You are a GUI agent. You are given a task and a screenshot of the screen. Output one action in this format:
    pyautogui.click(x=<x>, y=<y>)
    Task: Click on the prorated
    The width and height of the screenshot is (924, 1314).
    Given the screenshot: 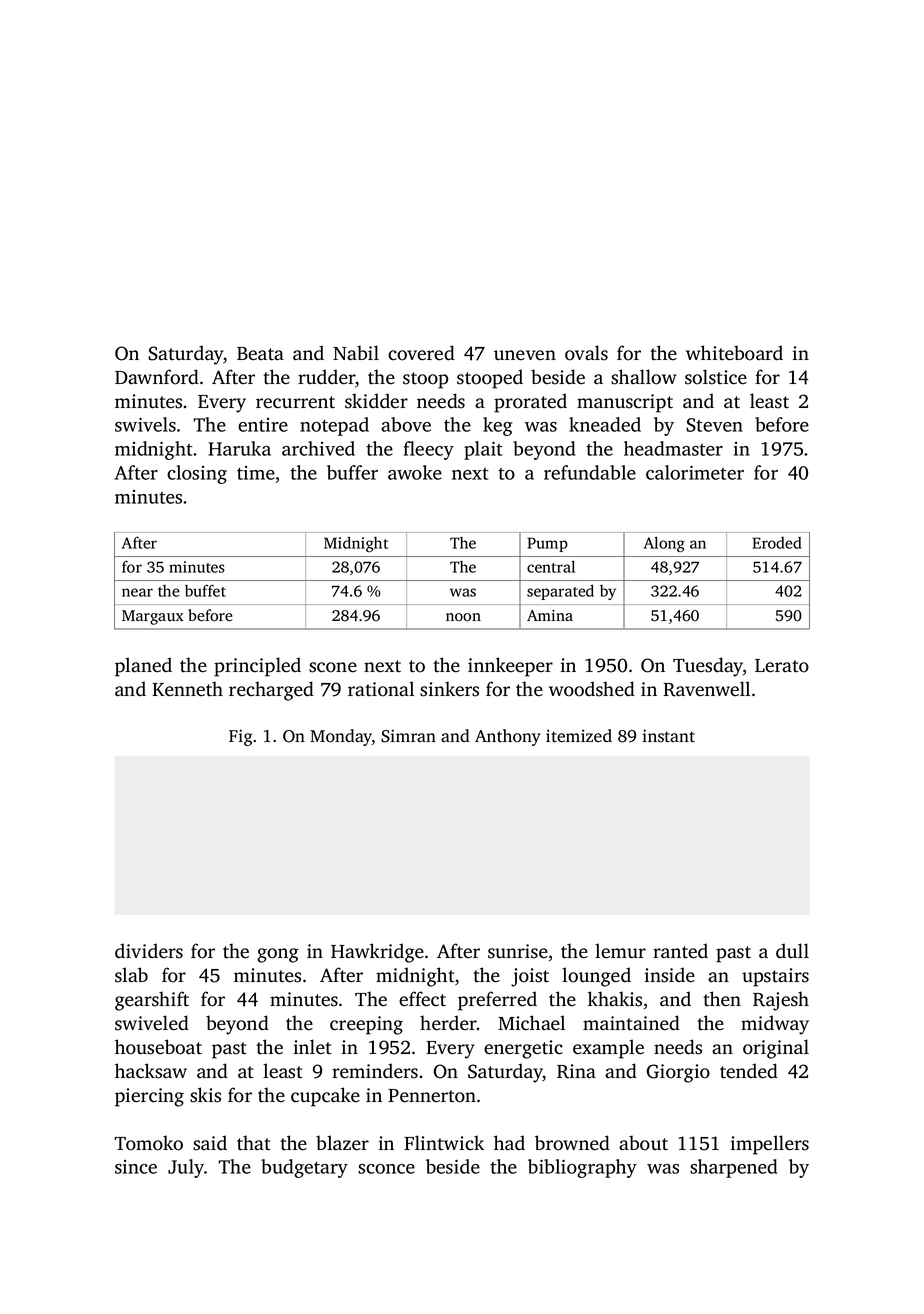 What is the action you would take?
    pyautogui.click(x=530, y=403)
